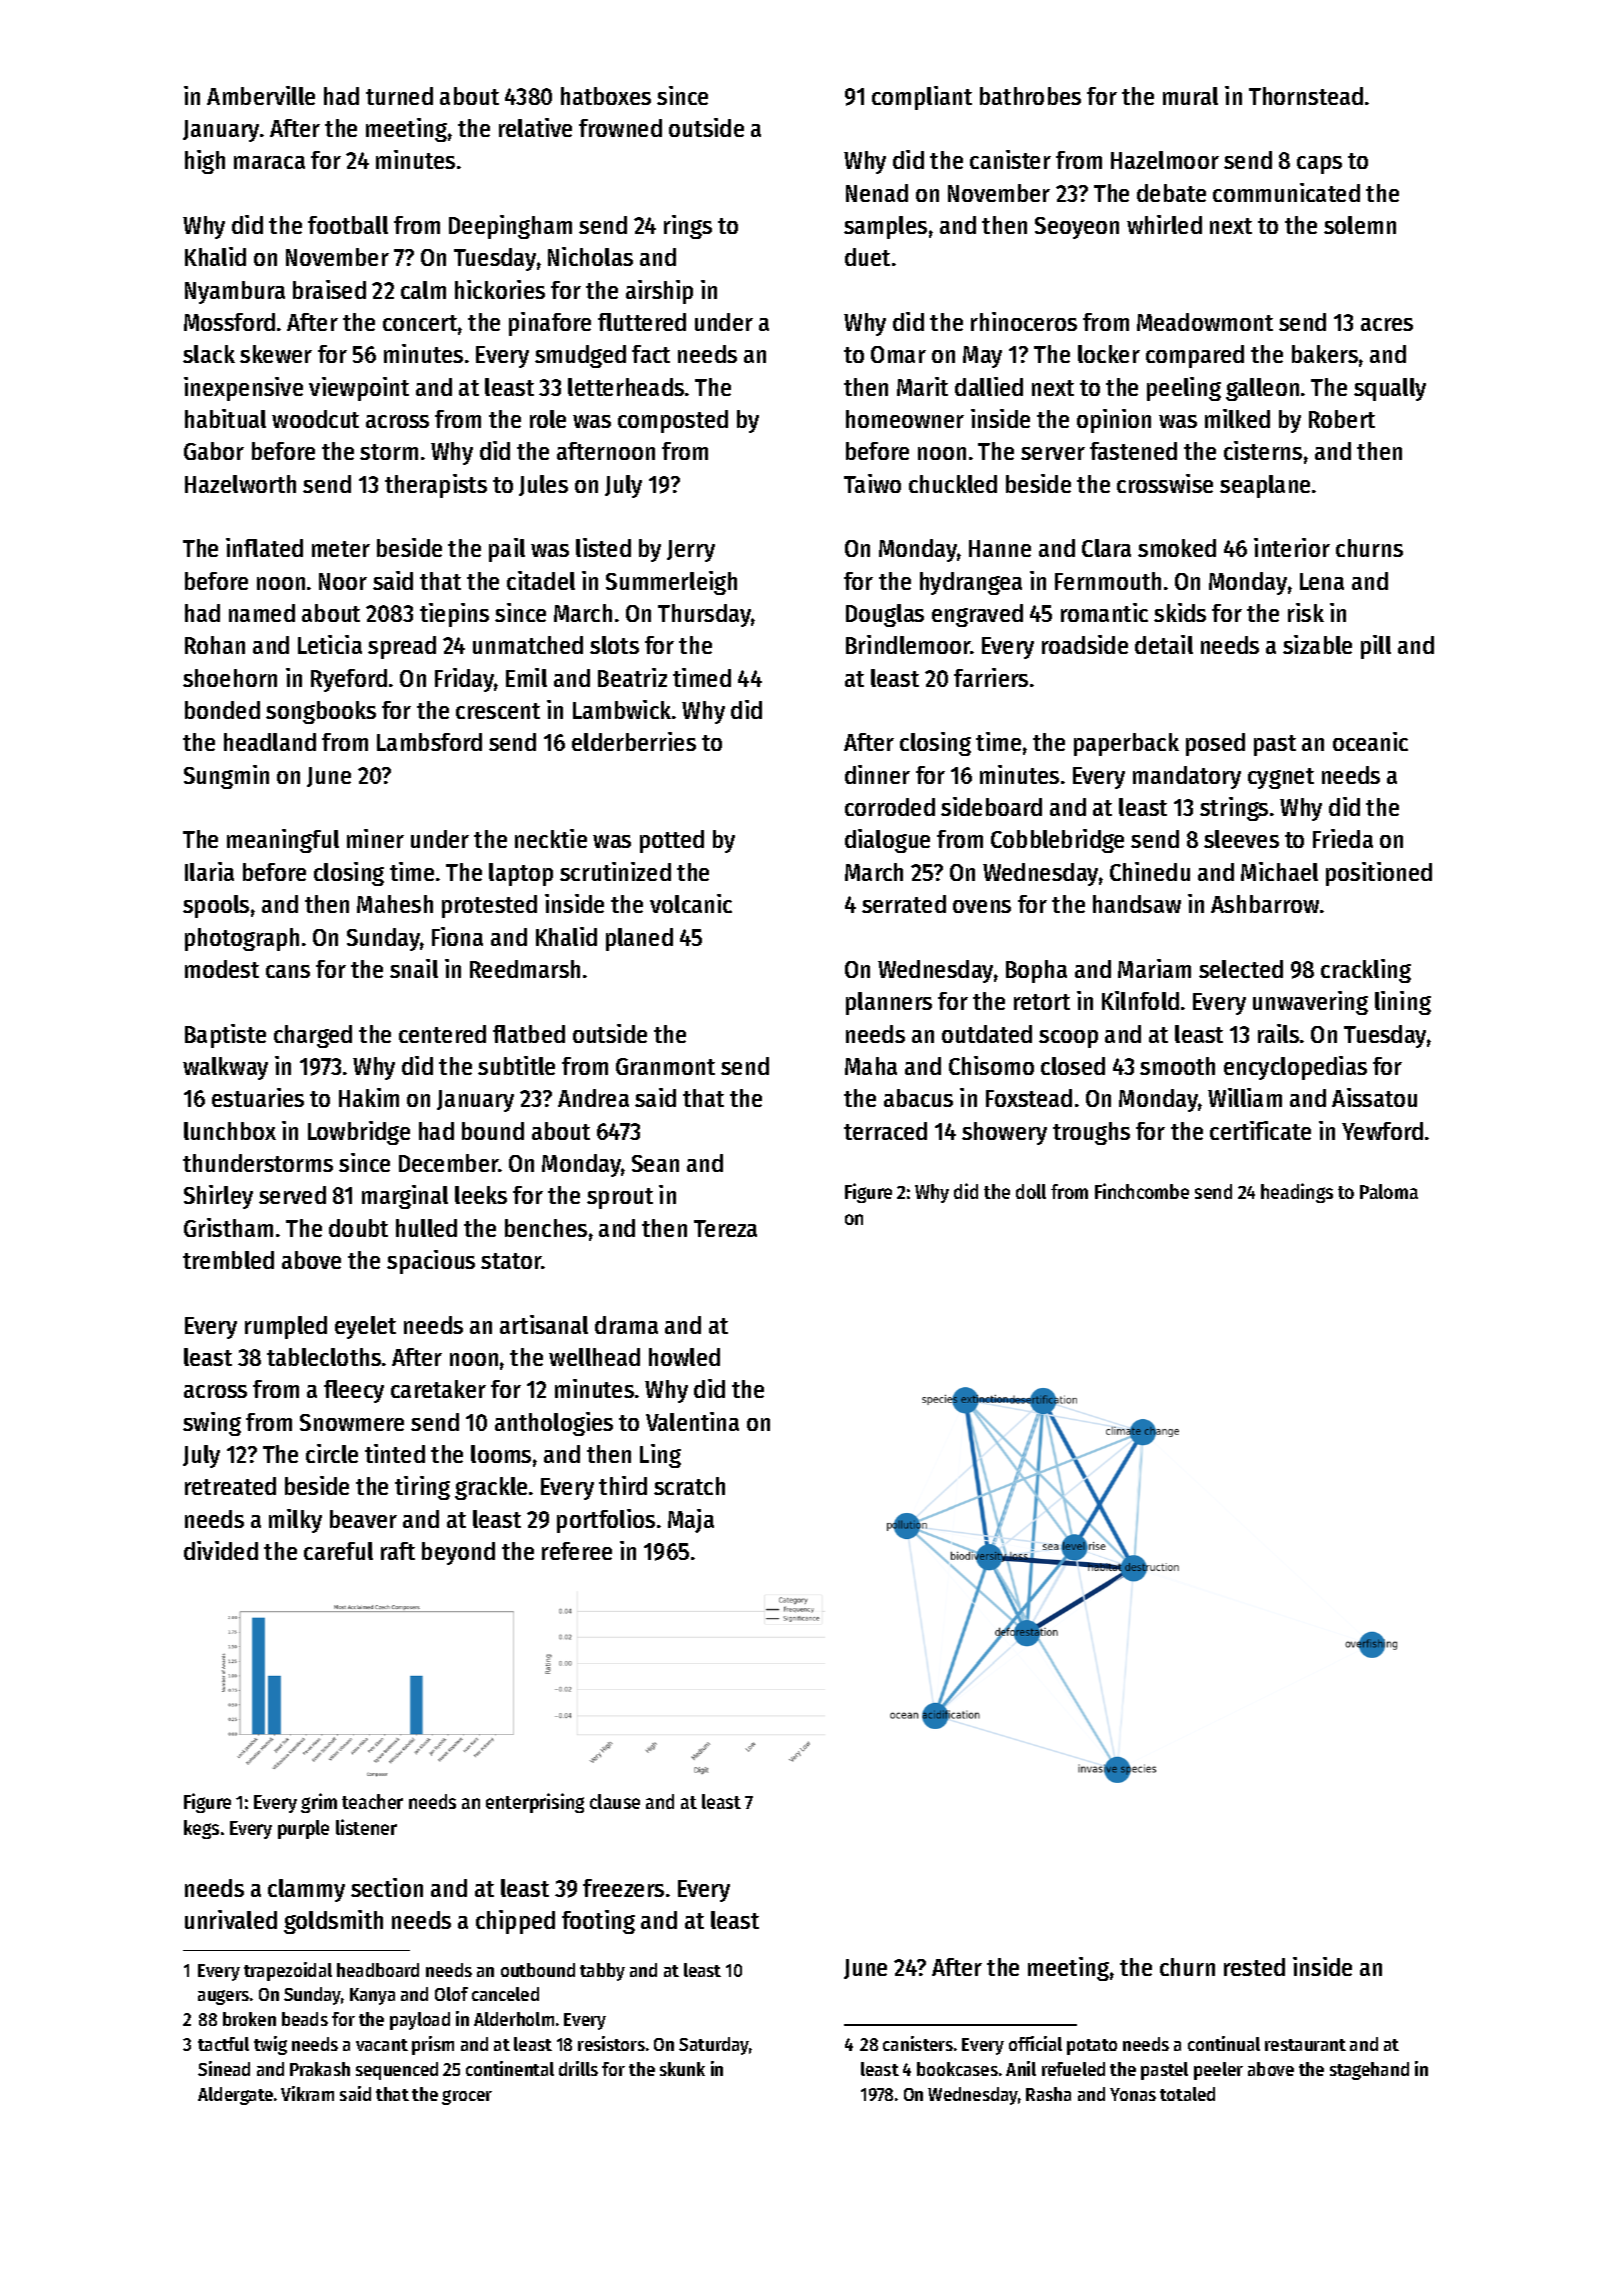 The image size is (1620, 2292). Describe the element at coordinates (1190, 96) in the image. I see `mural` at that location.
